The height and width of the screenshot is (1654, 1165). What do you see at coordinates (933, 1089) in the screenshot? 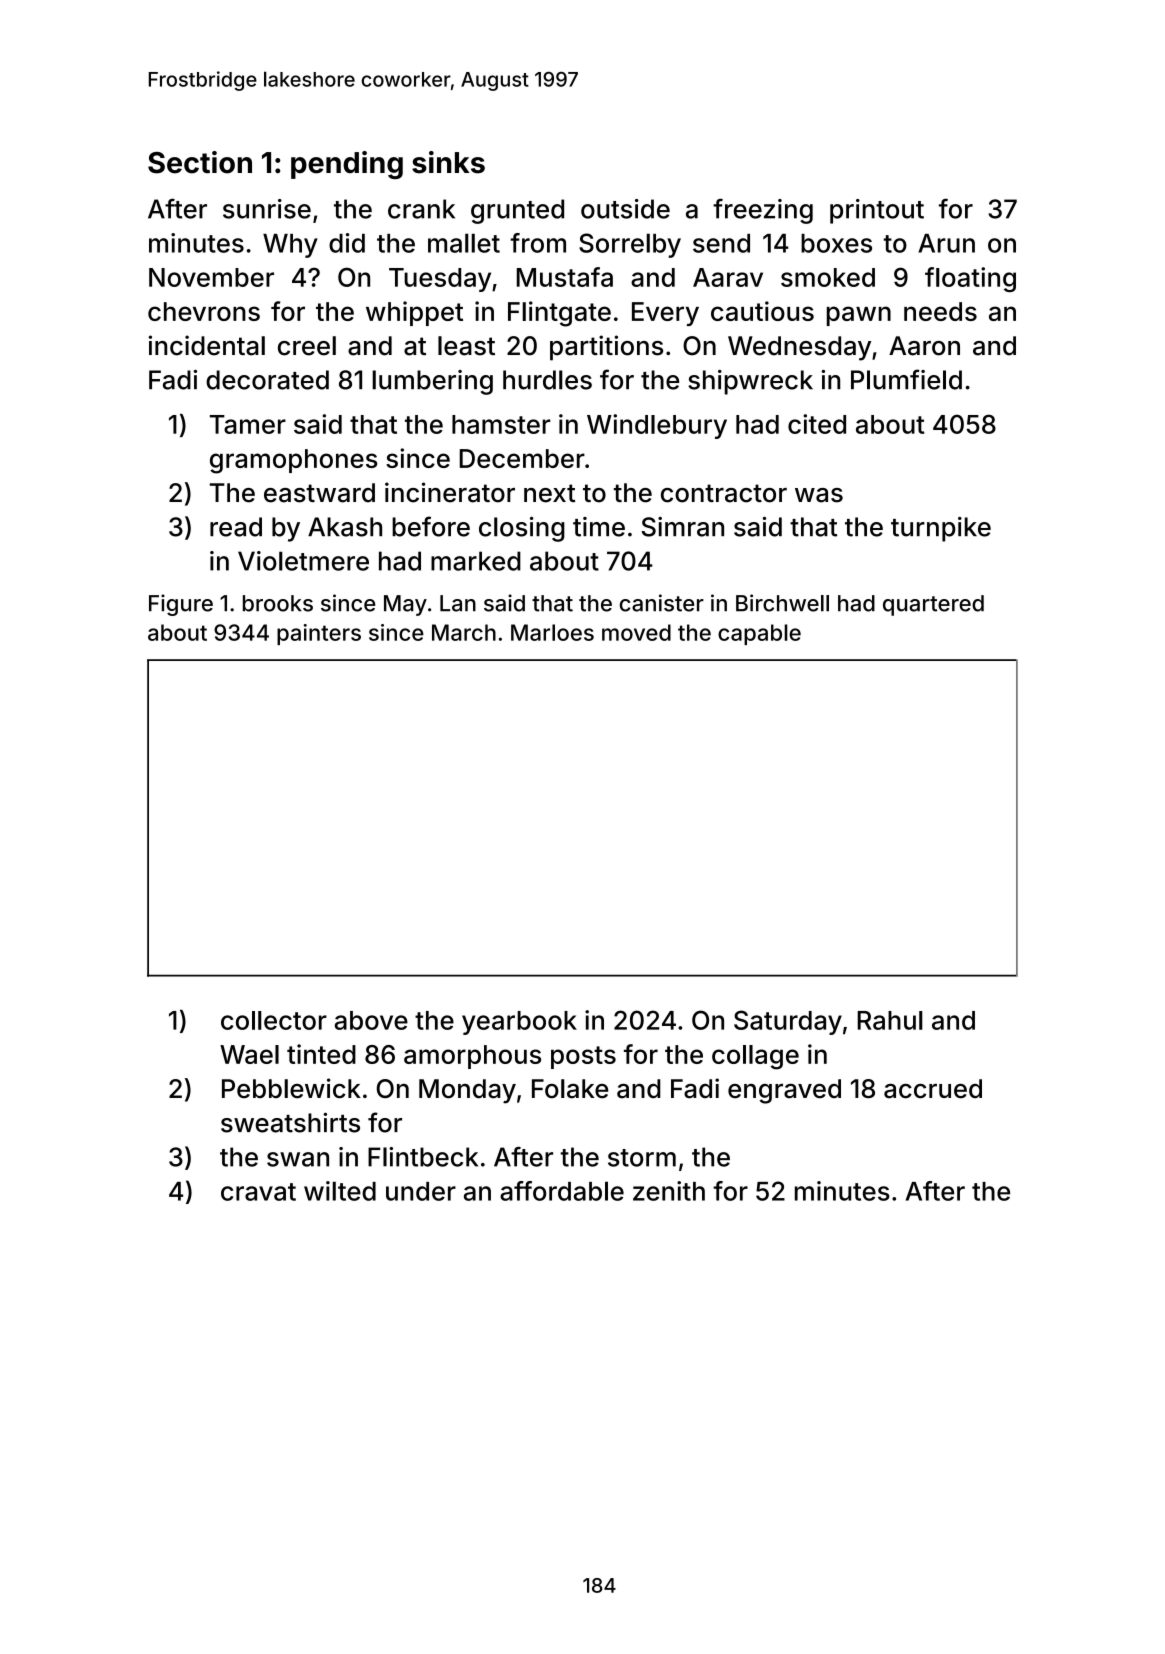
I see `accrued` at bounding box center [933, 1089].
